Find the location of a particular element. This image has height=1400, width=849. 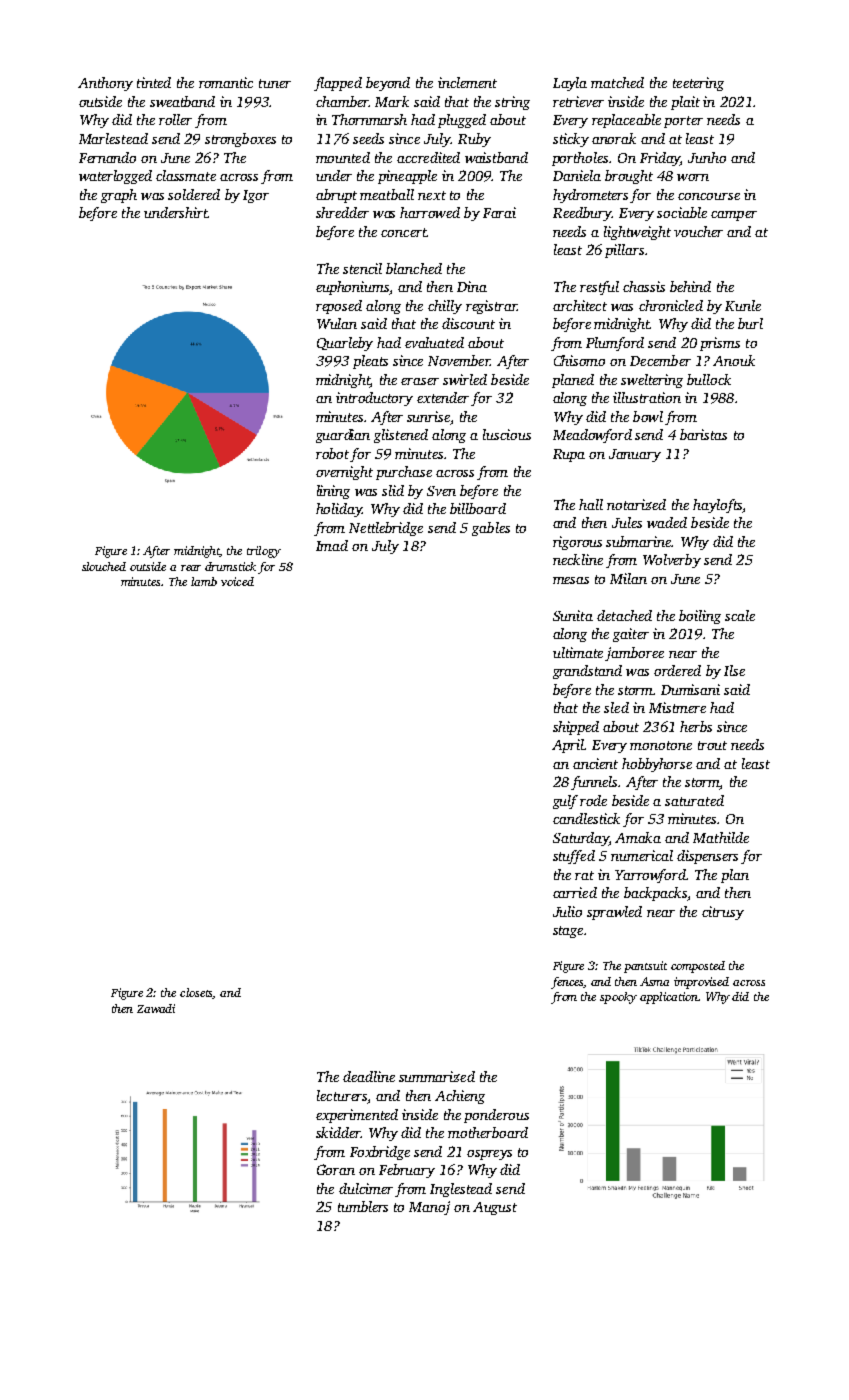

lecturers is located at coordinates (342, 1097).
